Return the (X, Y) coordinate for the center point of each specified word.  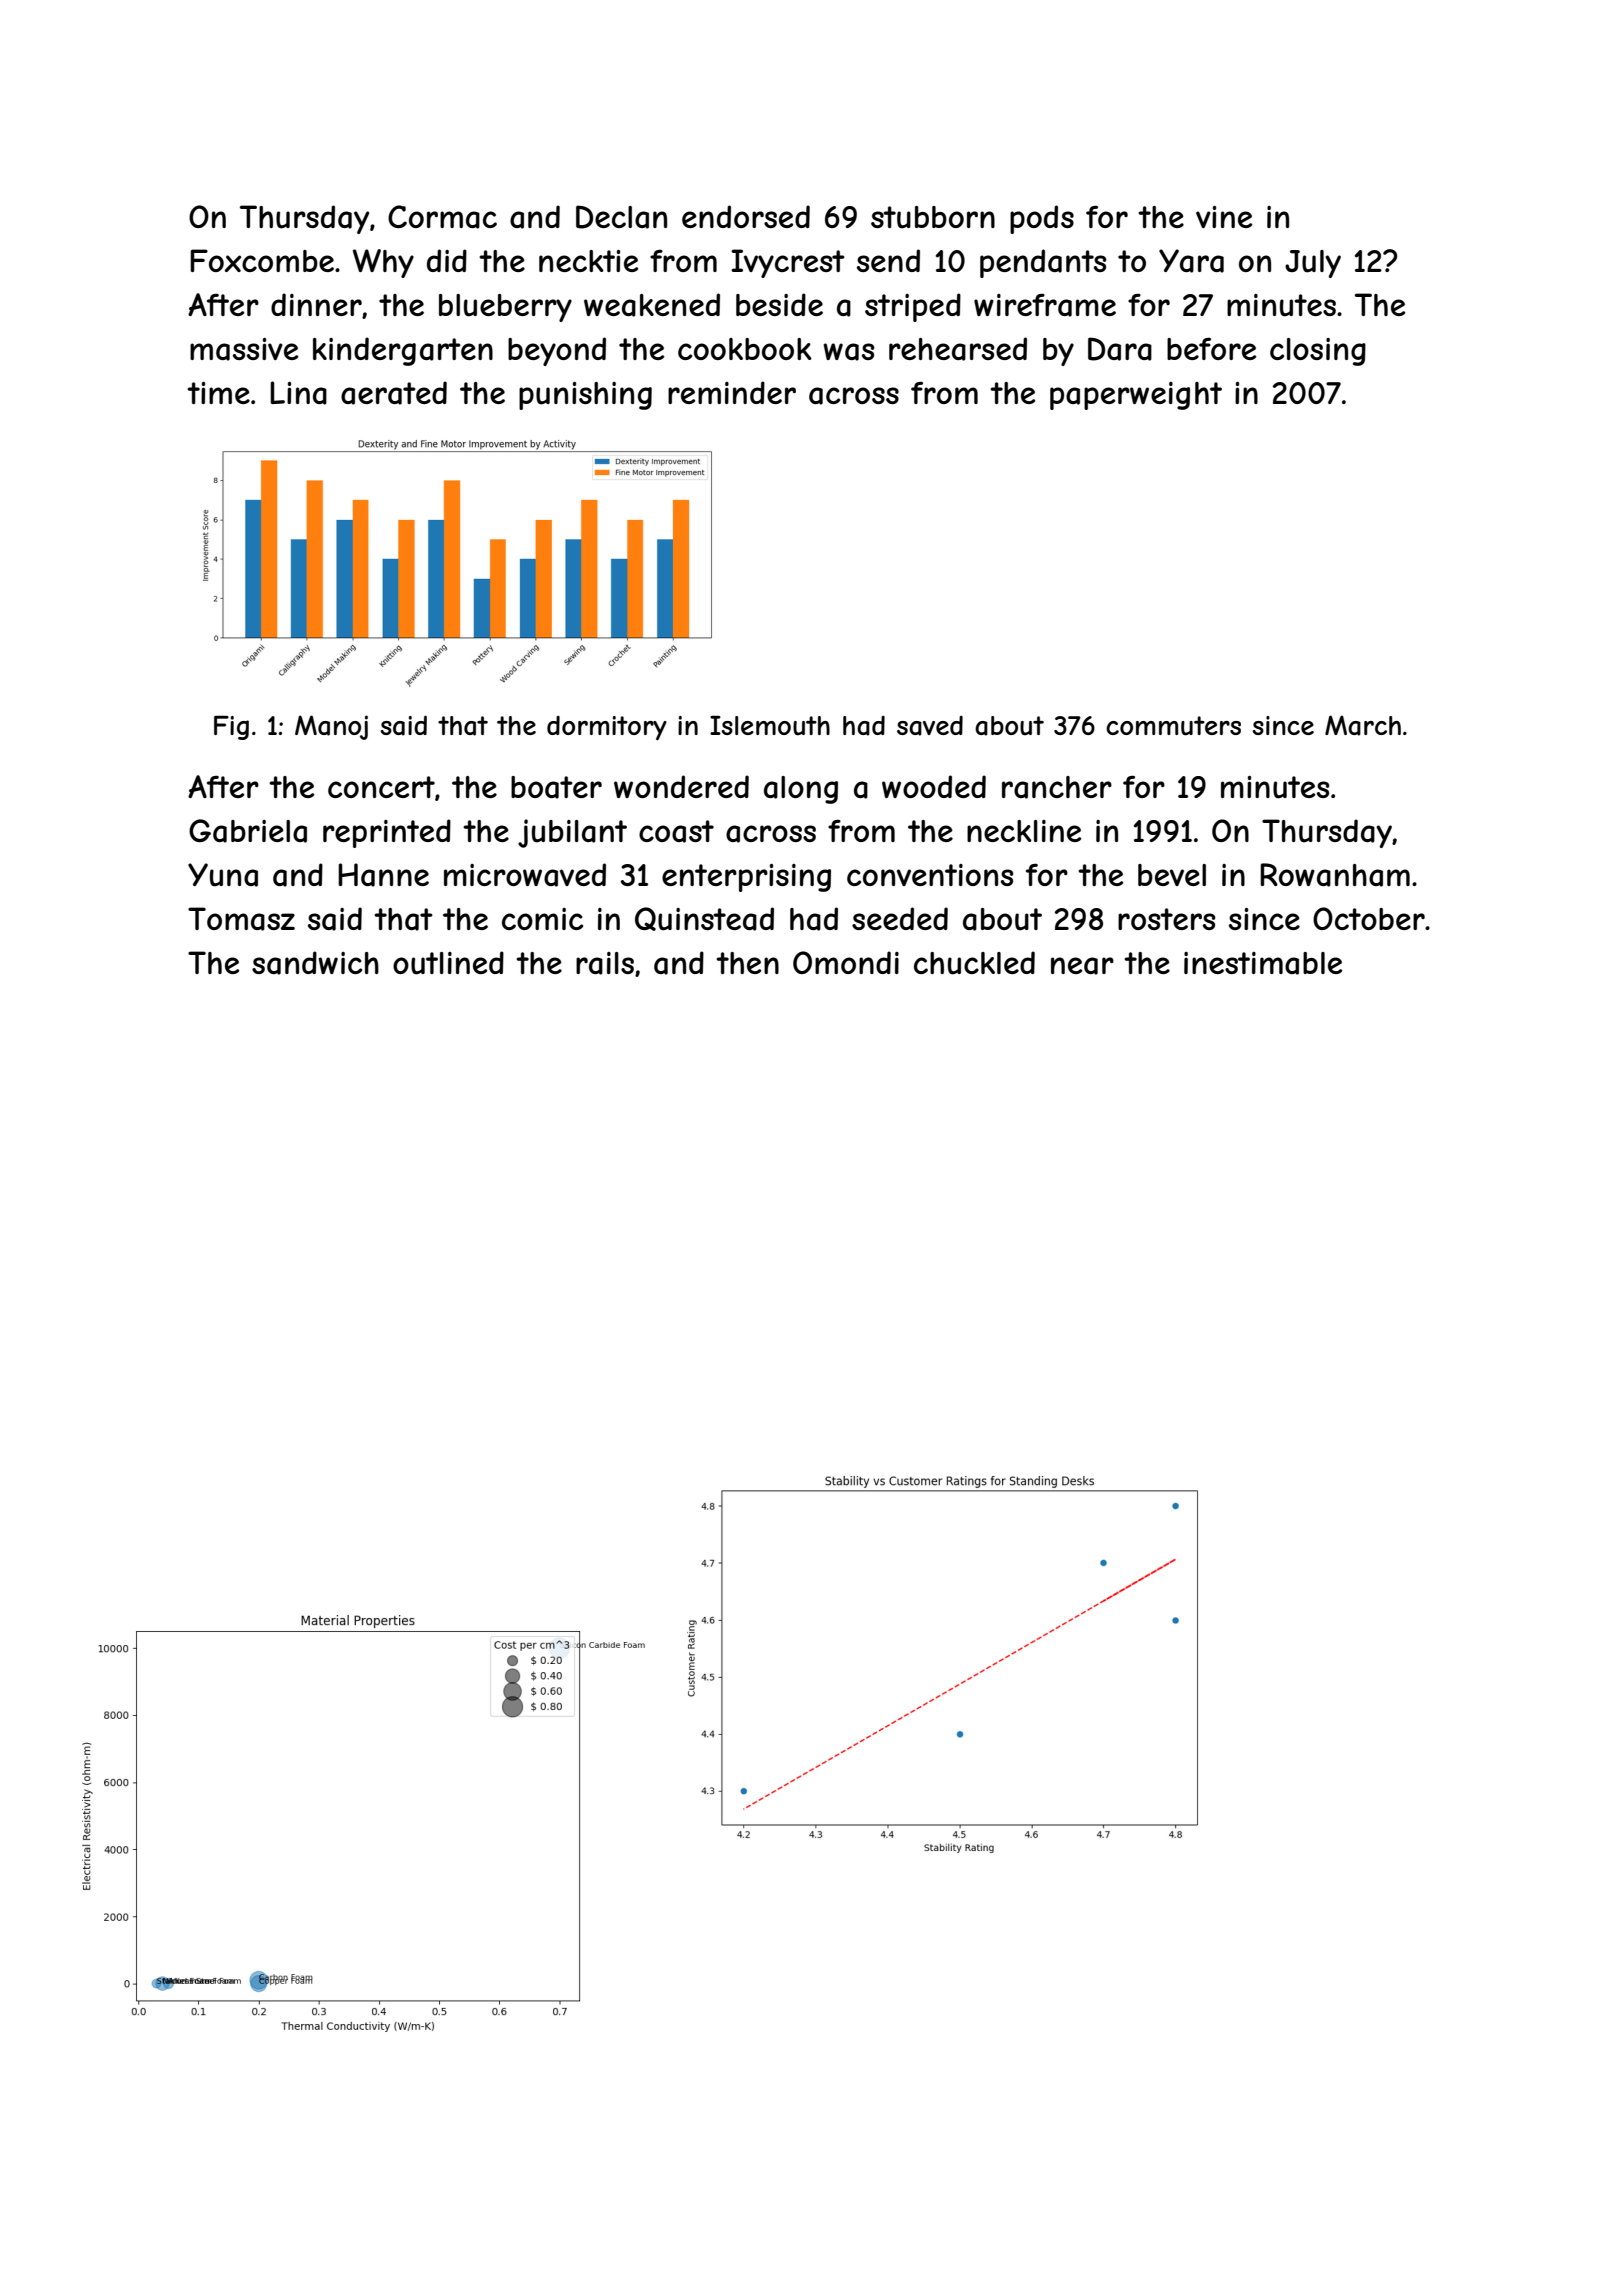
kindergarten (403, 351)
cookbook (745, 349)
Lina (298, 393)
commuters (1173, 726)
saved (930, 726)
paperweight (1136, 396)
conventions (930, 875)
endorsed (746, 216)
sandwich (315, 963)
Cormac (442, 217)
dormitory (607, 728)
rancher (1057, 787)
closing (1318, 352)
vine (1224, 217)
